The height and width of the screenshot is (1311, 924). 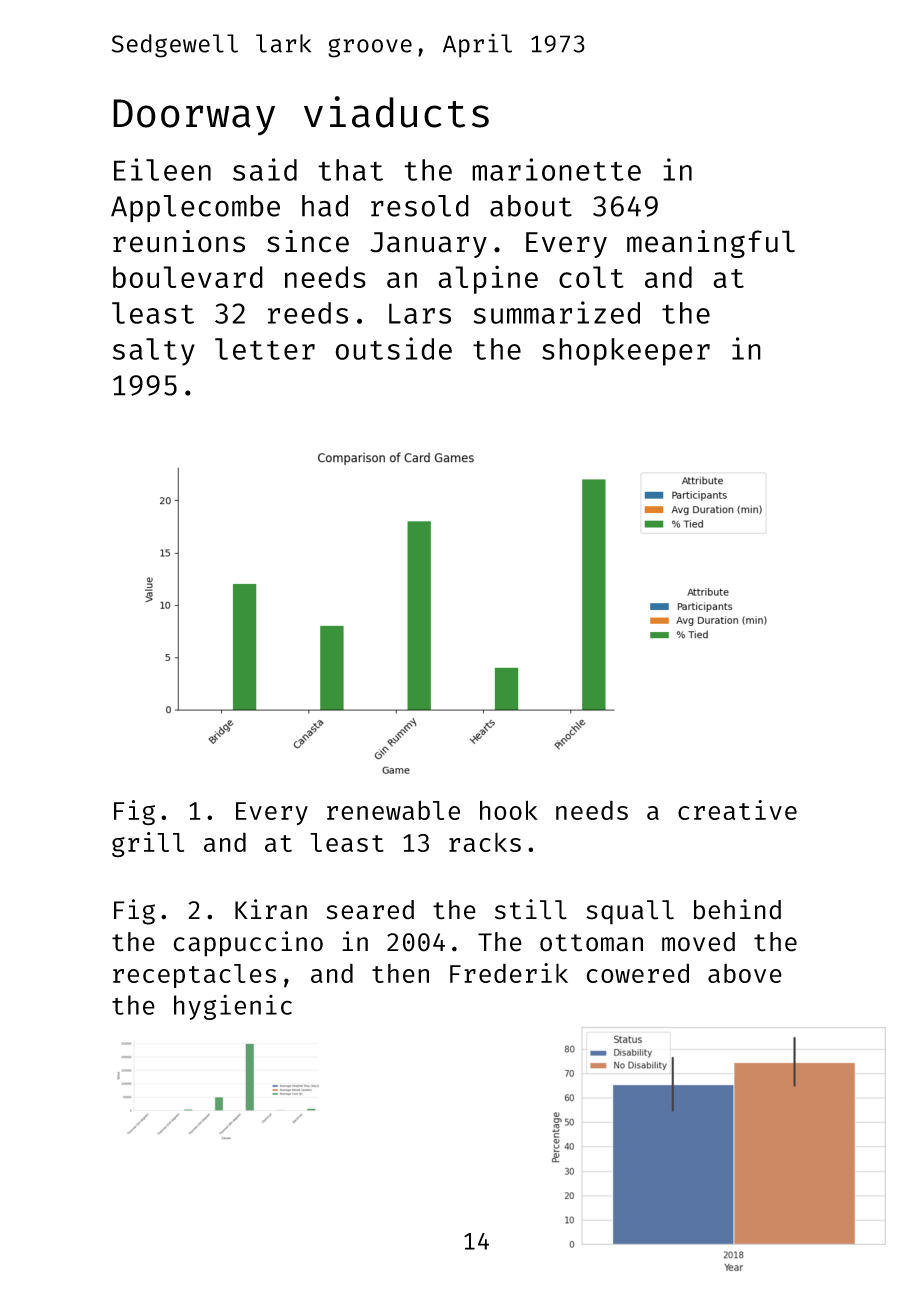 What do you see at coordinates (509, 973) in the screenshot?
I see `Frederik` at bounding box center [509, 973].
